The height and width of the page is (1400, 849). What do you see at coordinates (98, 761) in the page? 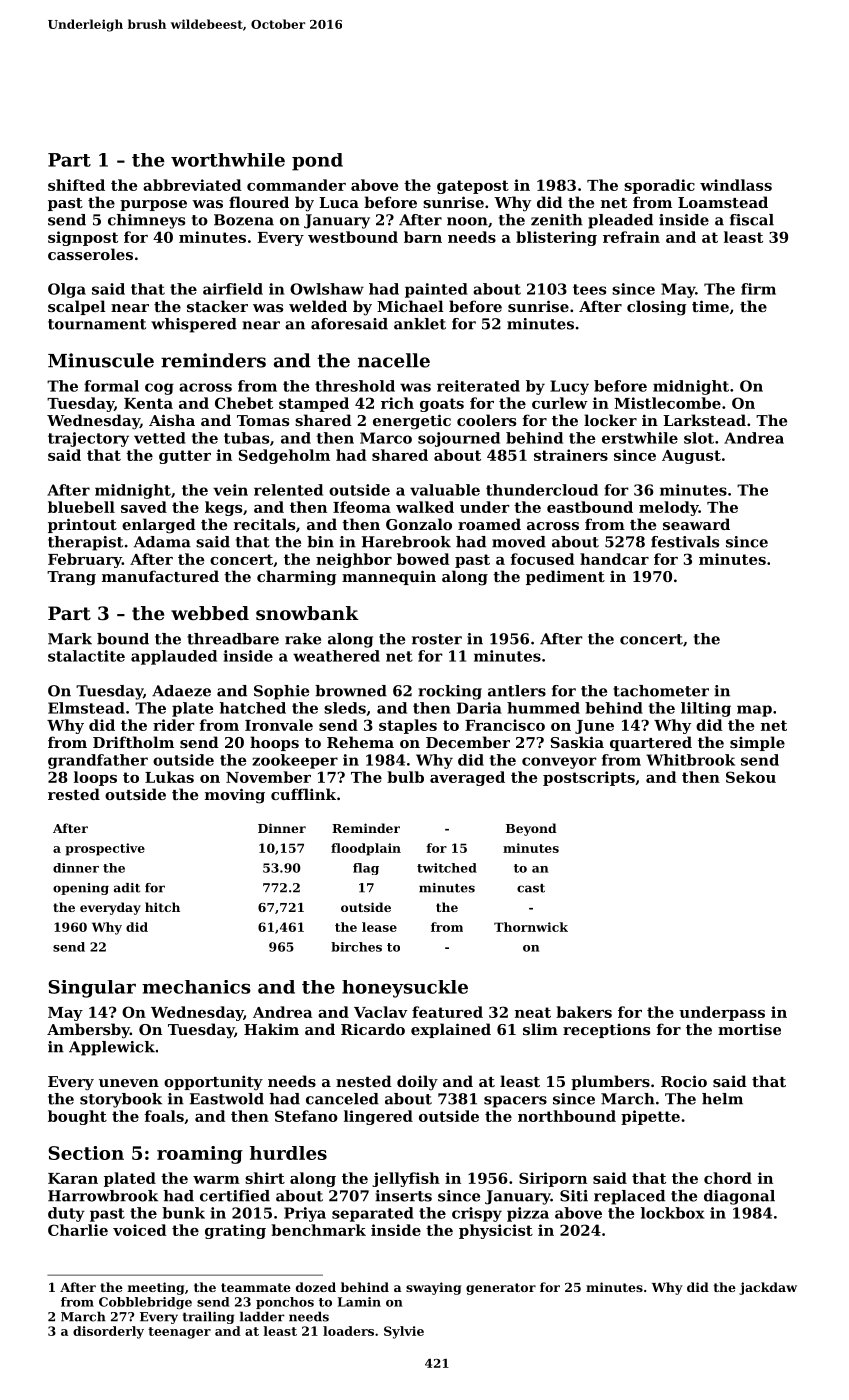
I see `grandfather` at bounding box center [98, 761].
